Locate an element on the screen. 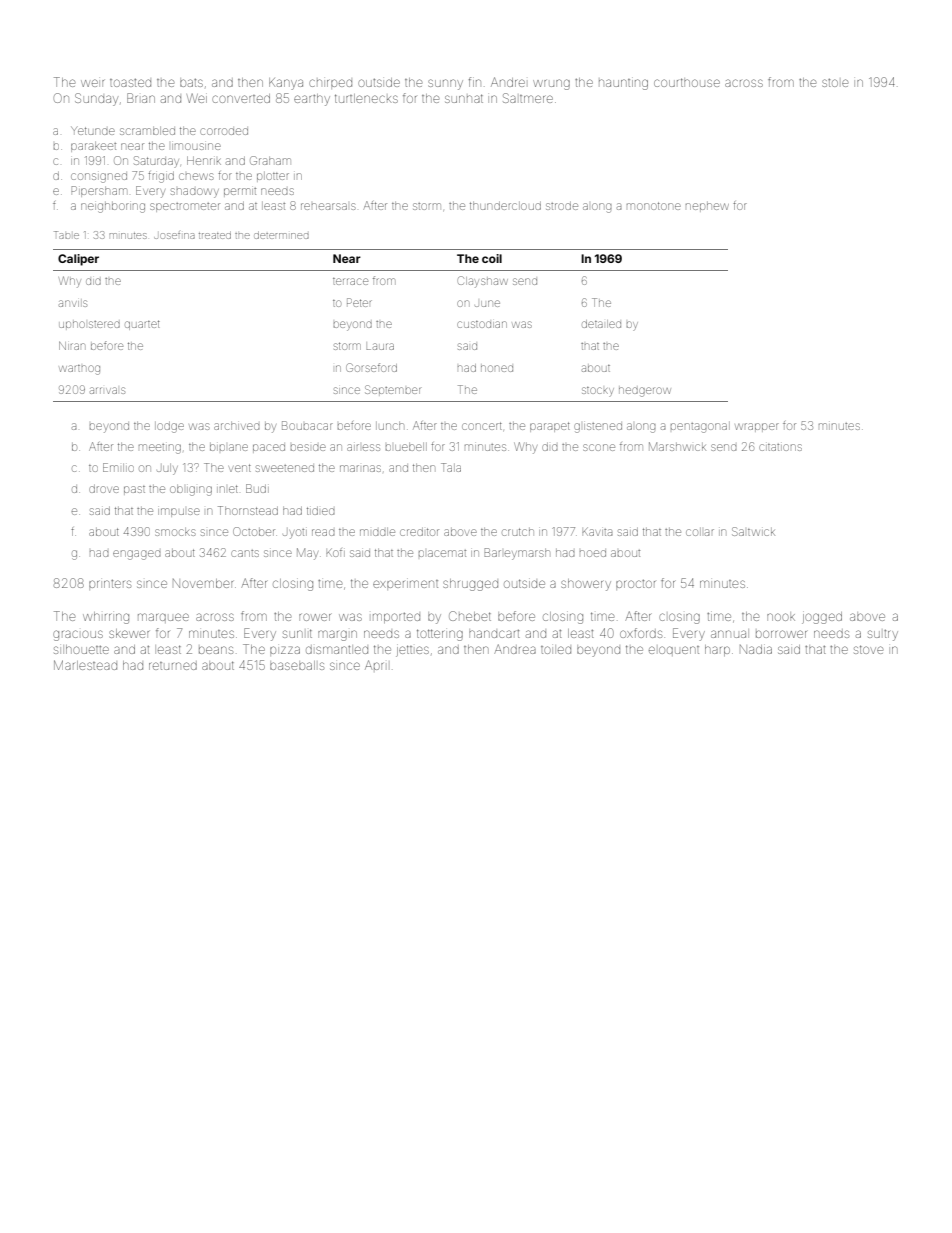 Image resolution: width=952 pixels, height=1233 pixels. stole is located at coordinates (835, 83).
